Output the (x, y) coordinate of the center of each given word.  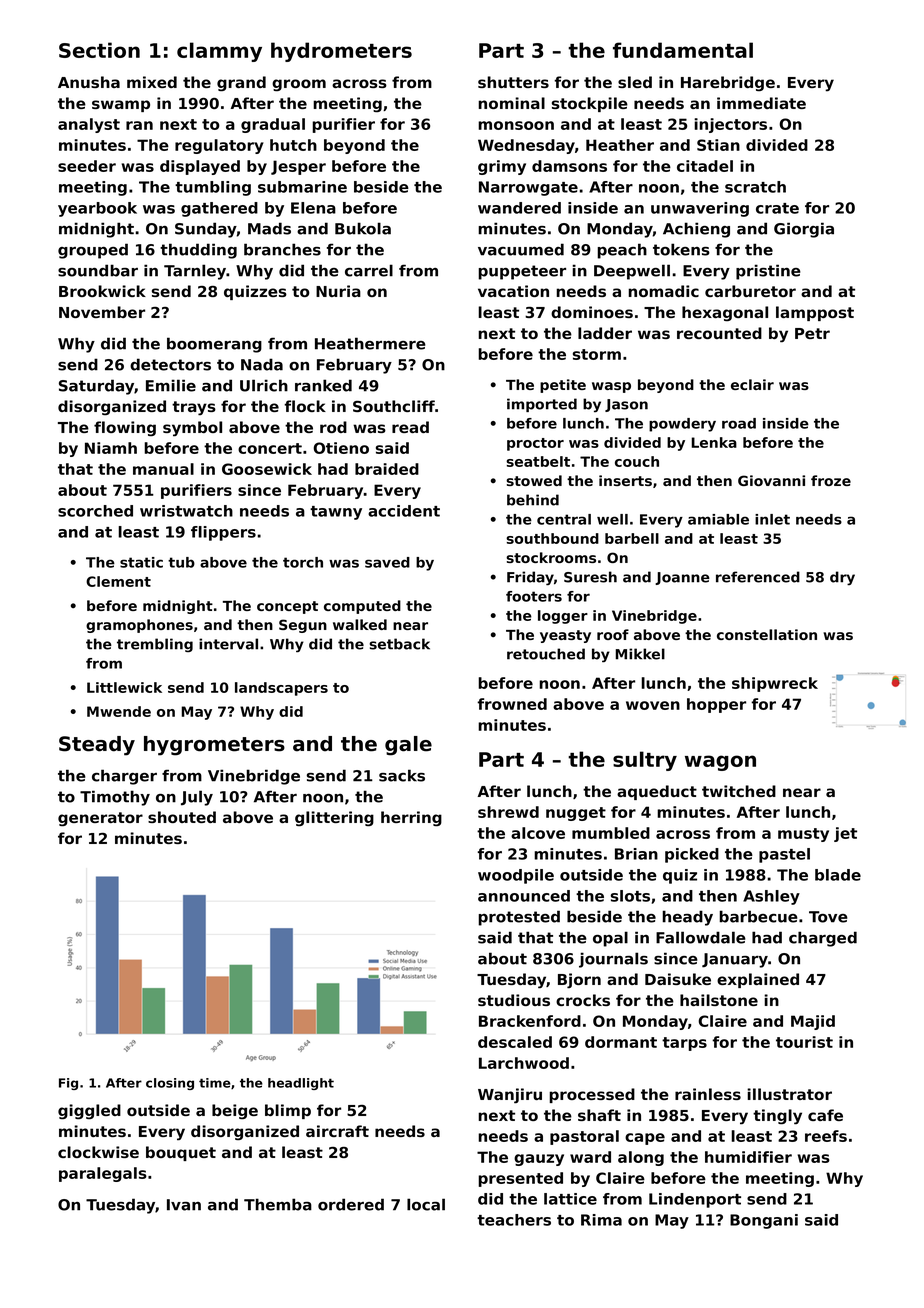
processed (592, 1095)
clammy (219, 52)
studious (514, 1000)
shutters (513, 82)
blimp (288, 1111)
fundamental (683, 50)
